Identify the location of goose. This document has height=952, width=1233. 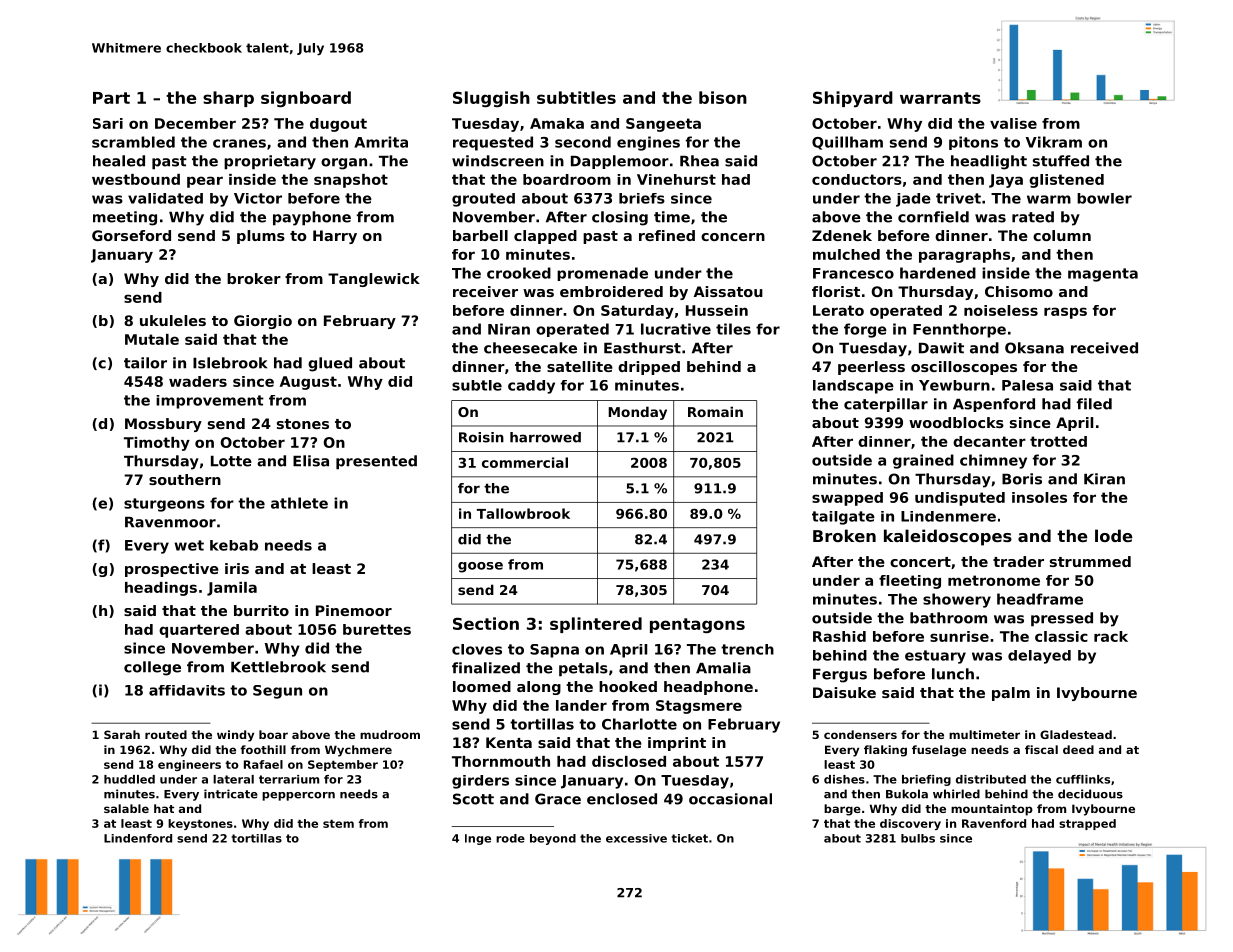
(480, 567).
